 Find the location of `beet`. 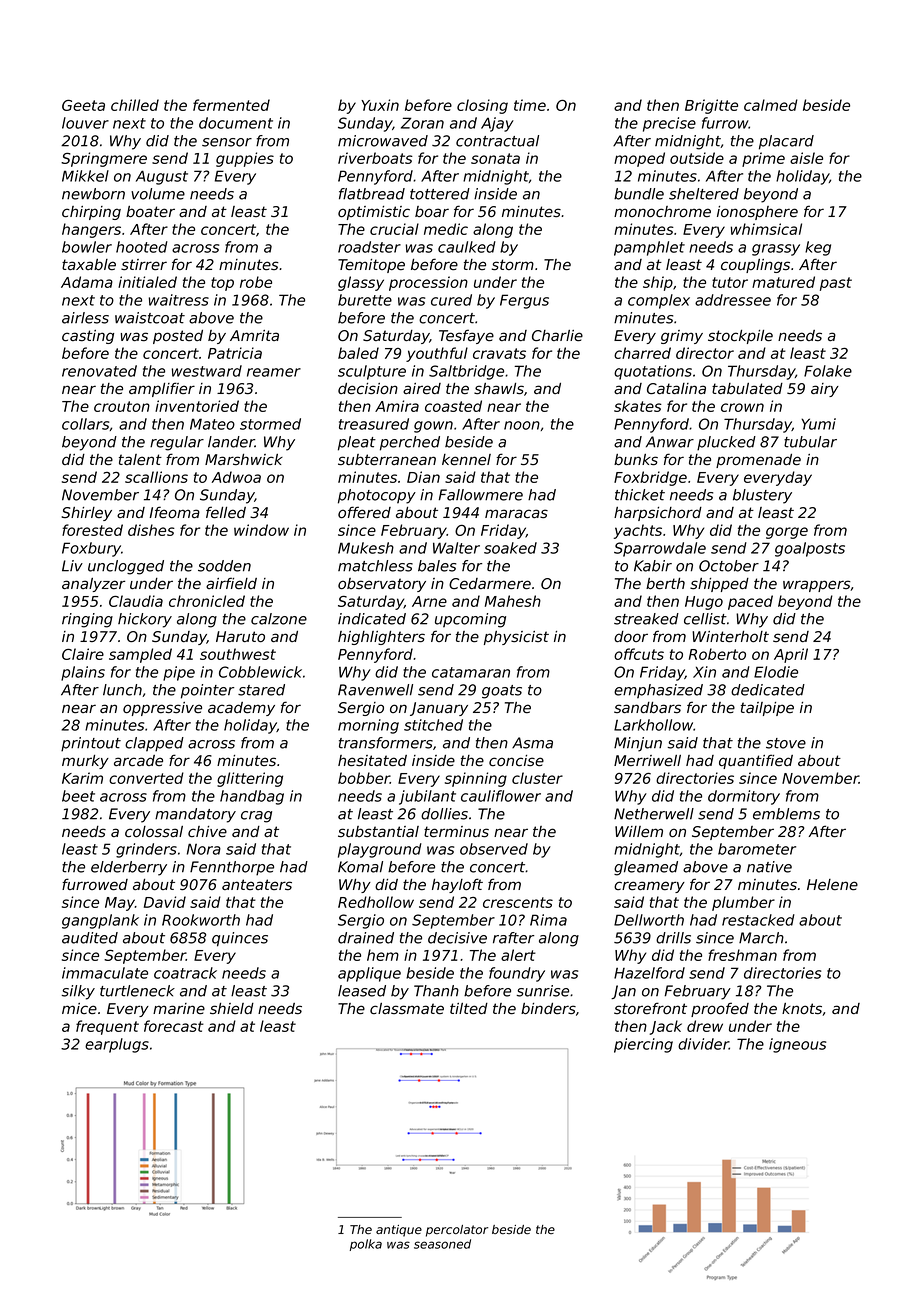

beet is located at coordinates (78, 796).
